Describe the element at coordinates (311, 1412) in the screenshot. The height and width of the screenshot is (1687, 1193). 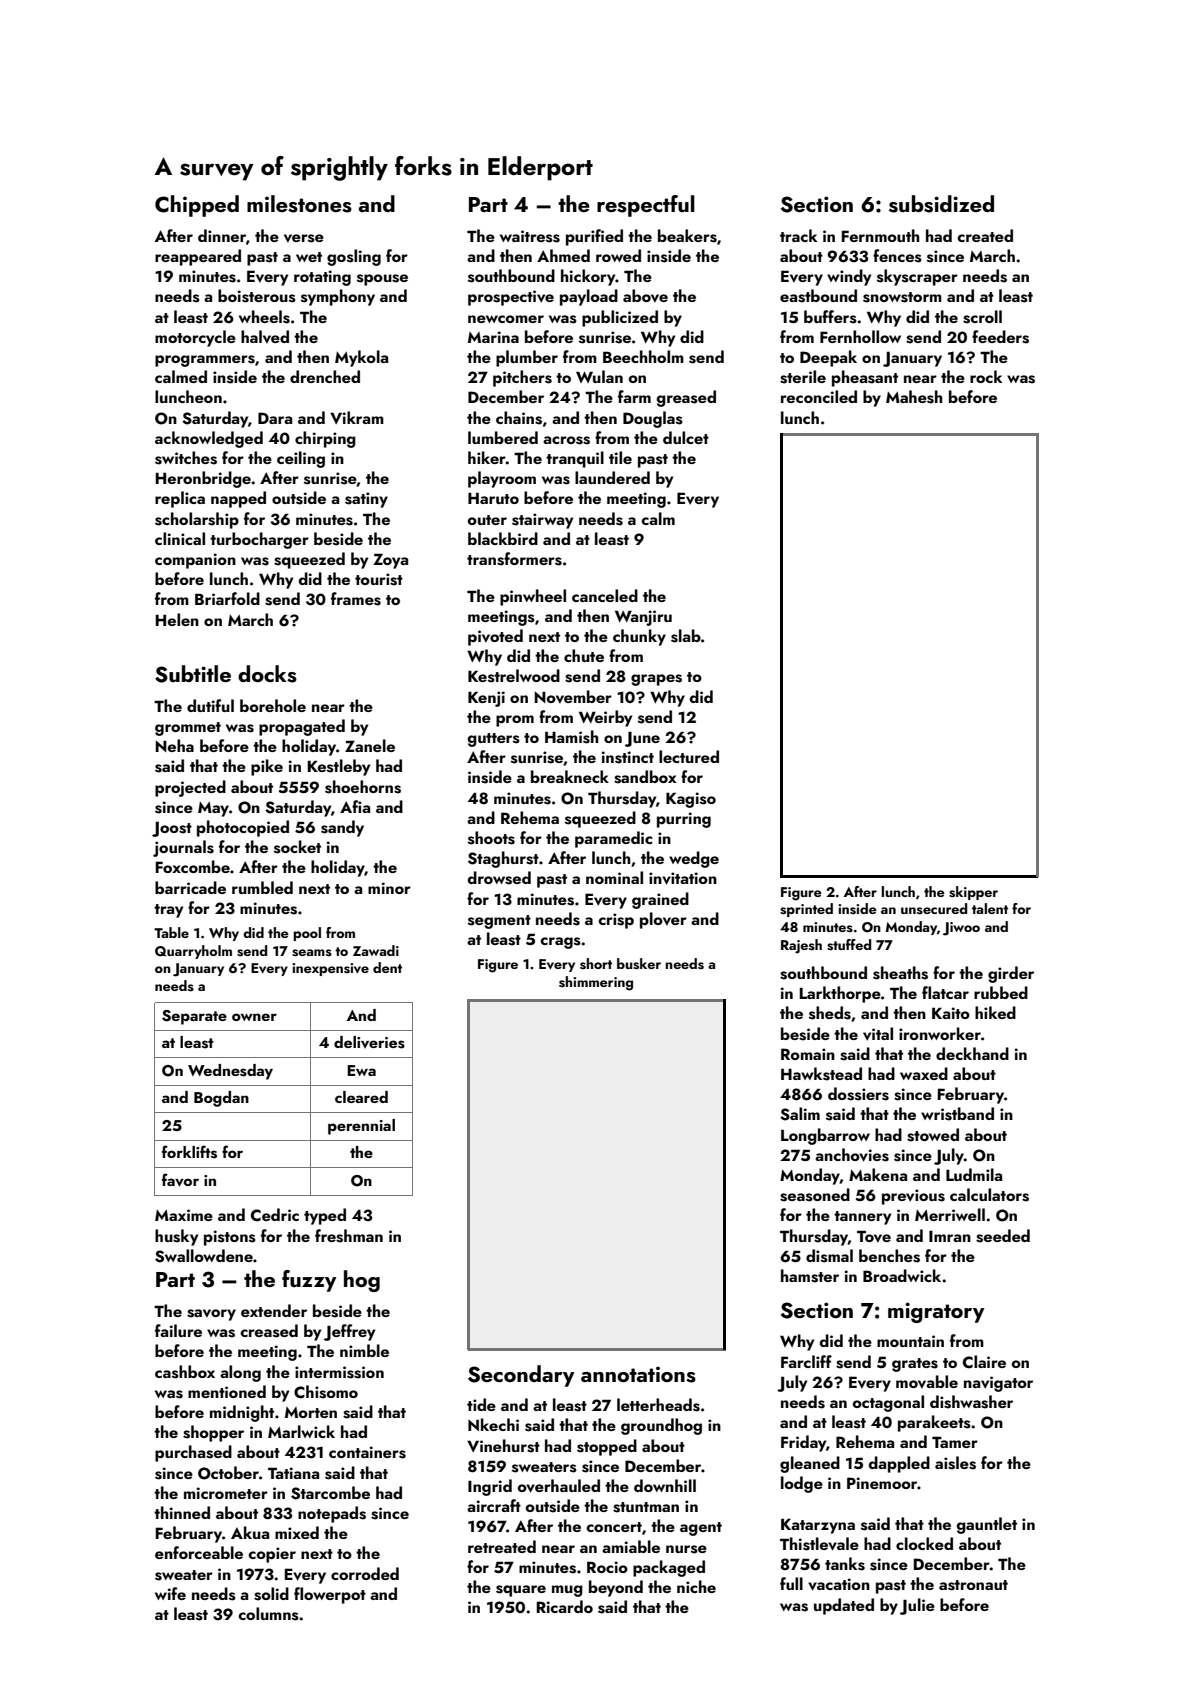
I see `Morten` at that location.
